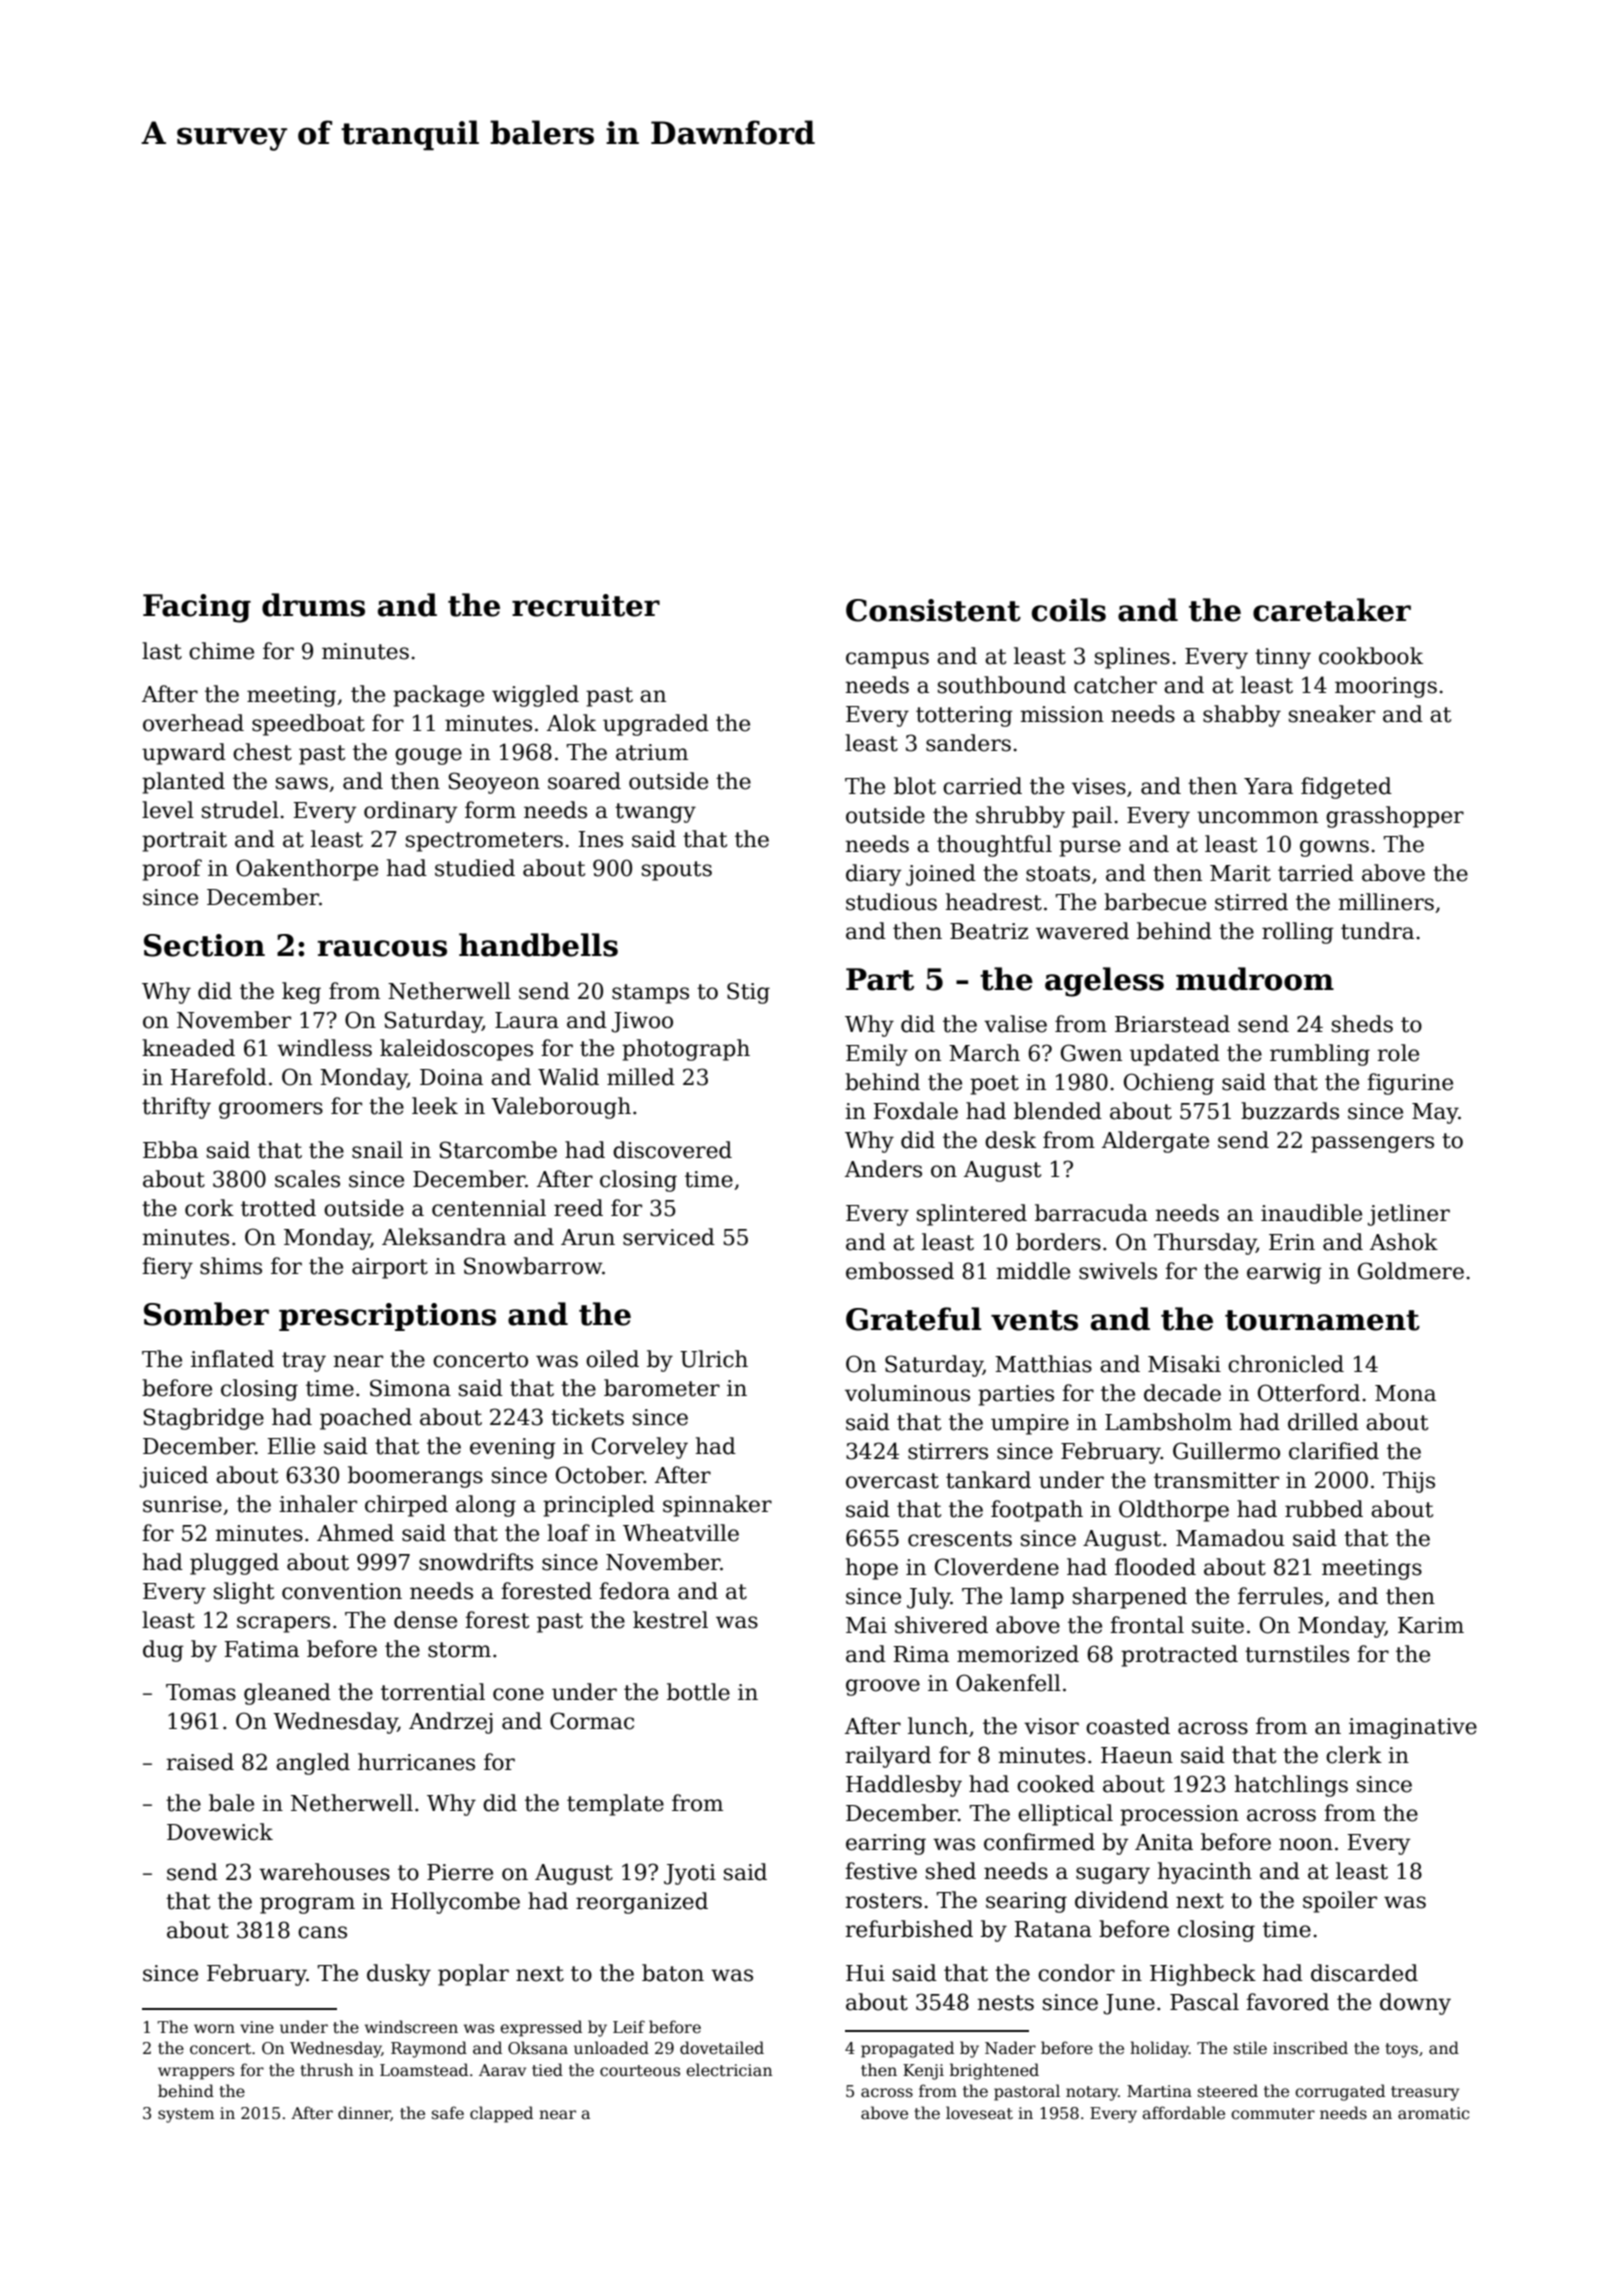 This image has height=2292, width=1620. Describe the element at coordinates (1283, 658) in the image. I see `tinny` at that location.
